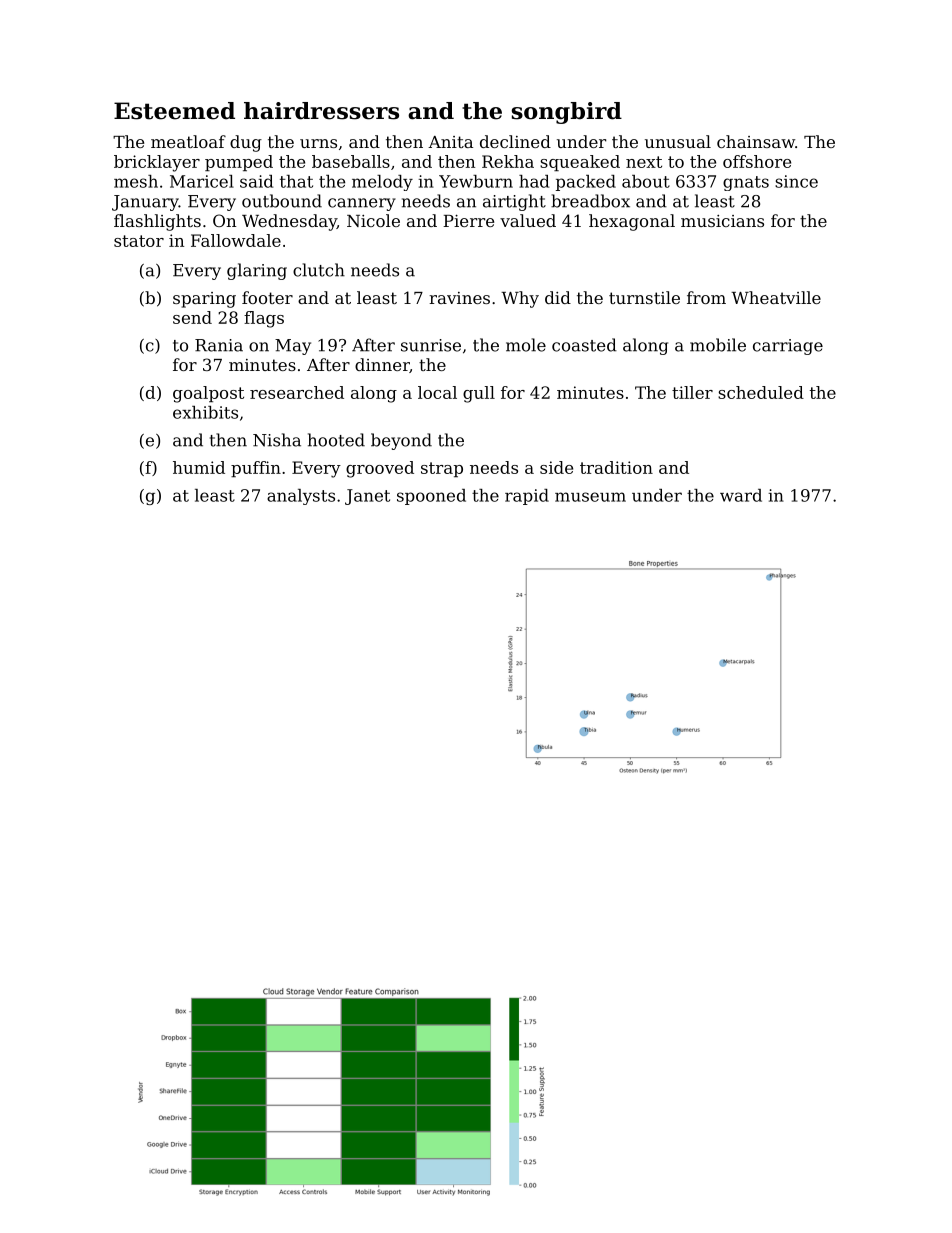  Describe the element at coordinates (761, 392) in the image. I see `scheduled` at that location.
